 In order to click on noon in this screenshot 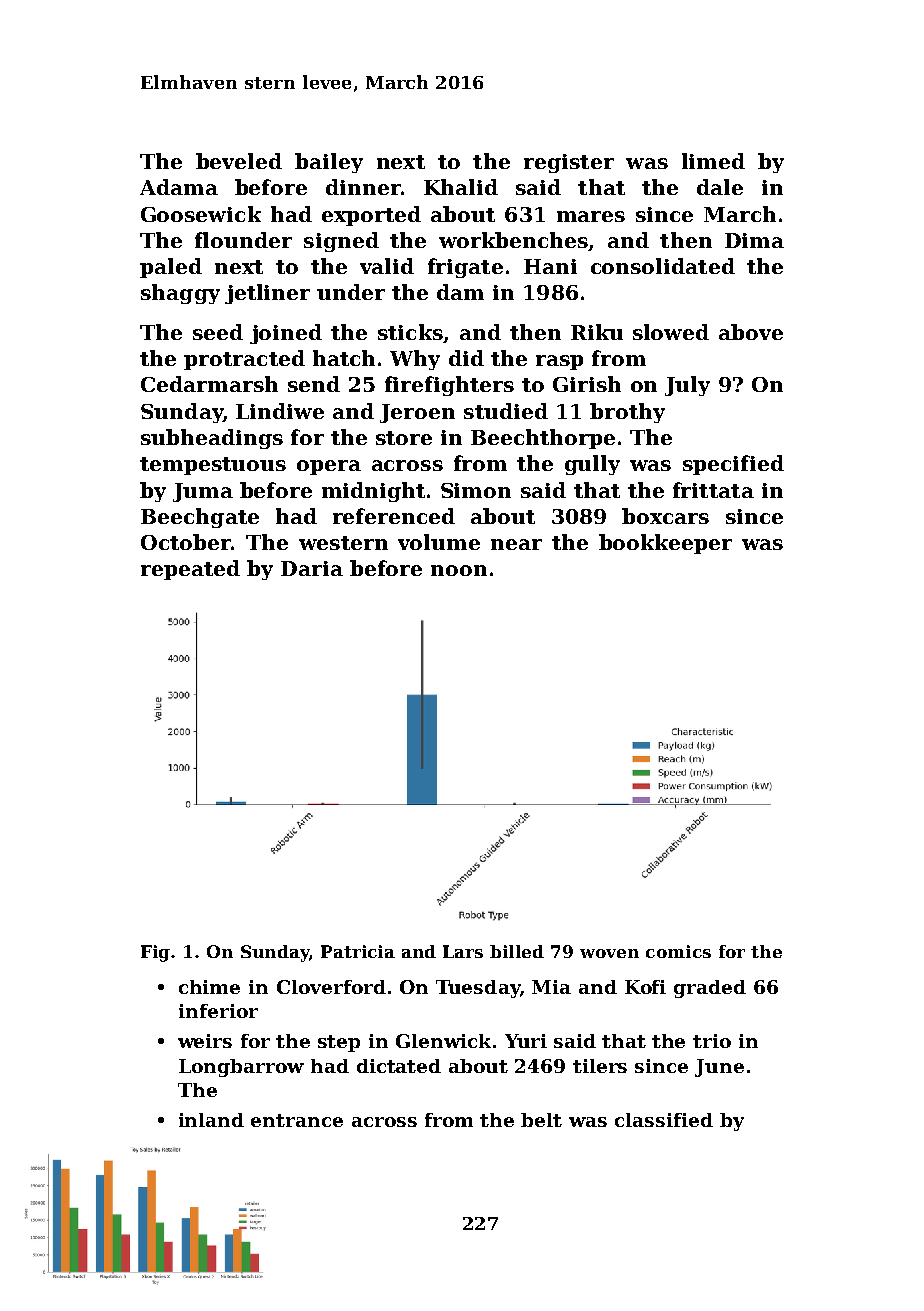, I will do `click(459, 570)`.
